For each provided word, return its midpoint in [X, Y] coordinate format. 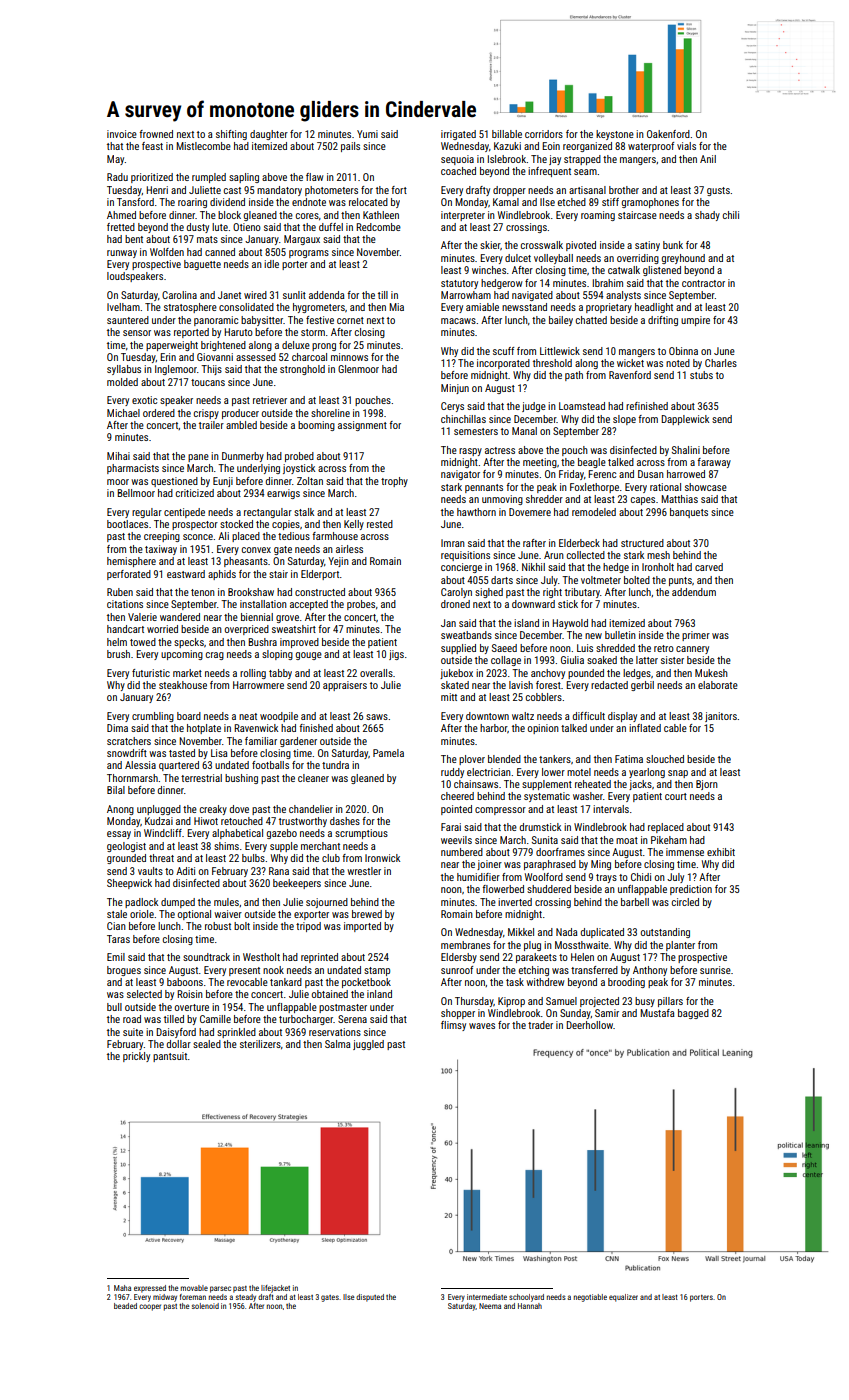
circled [685, 902]
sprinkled [236, 1033]
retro [664, 648]
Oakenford [668, 134]
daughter [269, 135]
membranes [465, 945]
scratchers [129, 741]
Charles [721, 363]
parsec [220, 1289]
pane [198, 458]
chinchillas [463, 419]
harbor [493, 728]
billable [507, 134]
